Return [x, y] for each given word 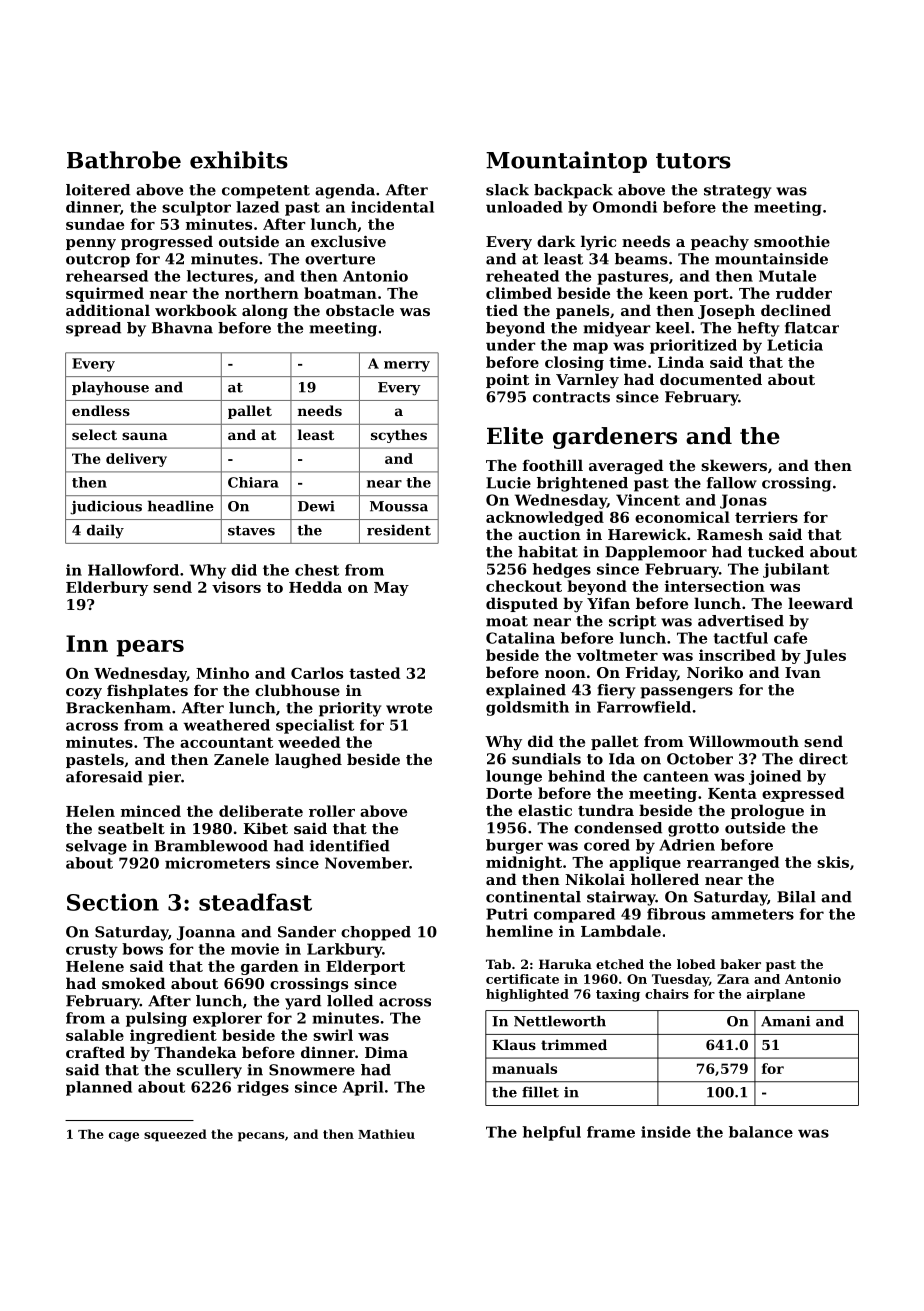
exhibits [239, 160]
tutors [693, 161]
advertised [741, 621]
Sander [307, 932]
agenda [345, 191]
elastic [545, 810]
